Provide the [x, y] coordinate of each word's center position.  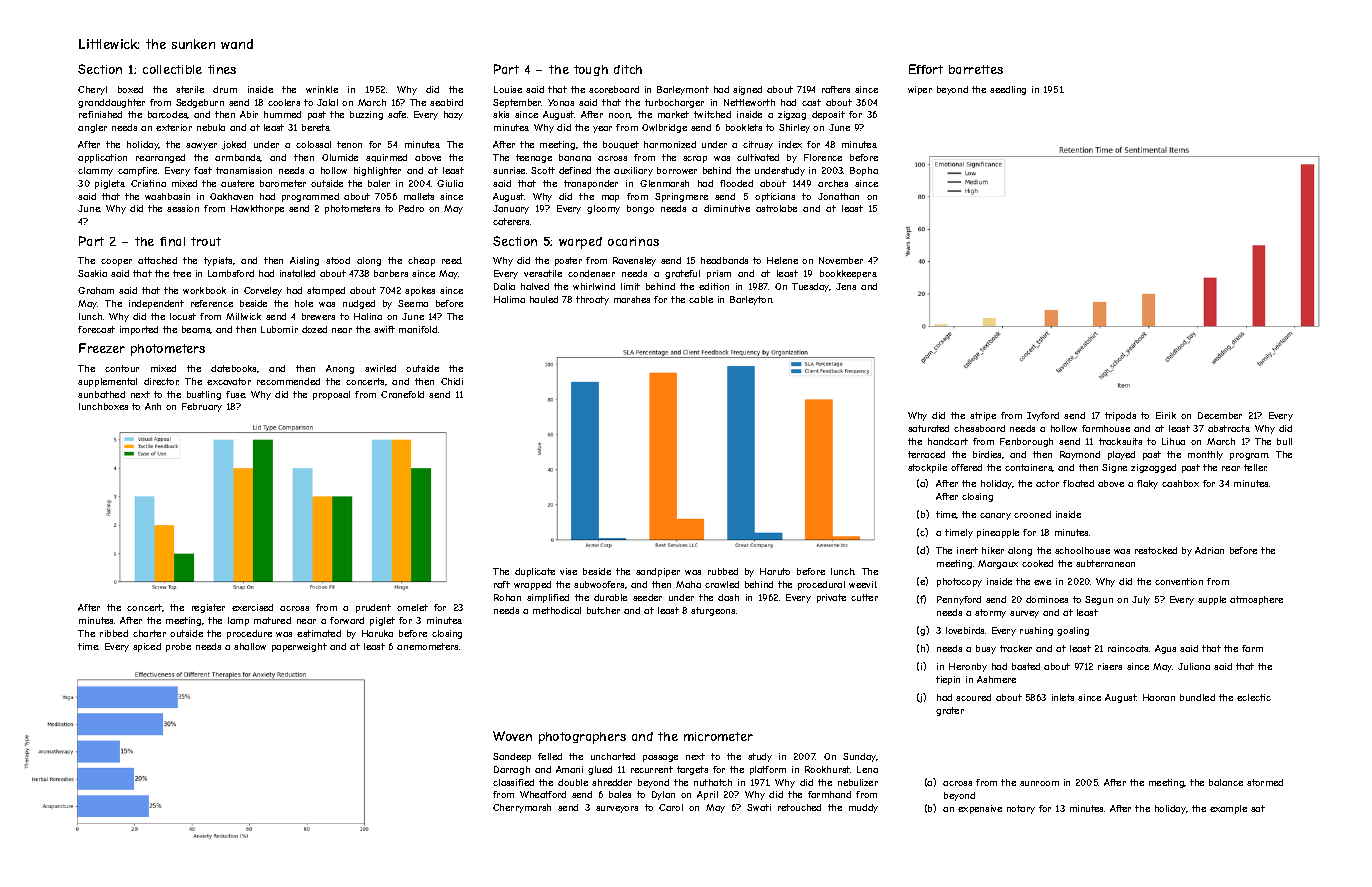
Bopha [864, 171]
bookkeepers [848, 274]
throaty [592, 300]
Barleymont [683, 90]
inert [967, 550]
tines [222, 69]
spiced [147, 647]
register [208, 608]
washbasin [167, 196]
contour [122, 368]
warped [580, 243]
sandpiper [658, 572]
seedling [1008, 90]
